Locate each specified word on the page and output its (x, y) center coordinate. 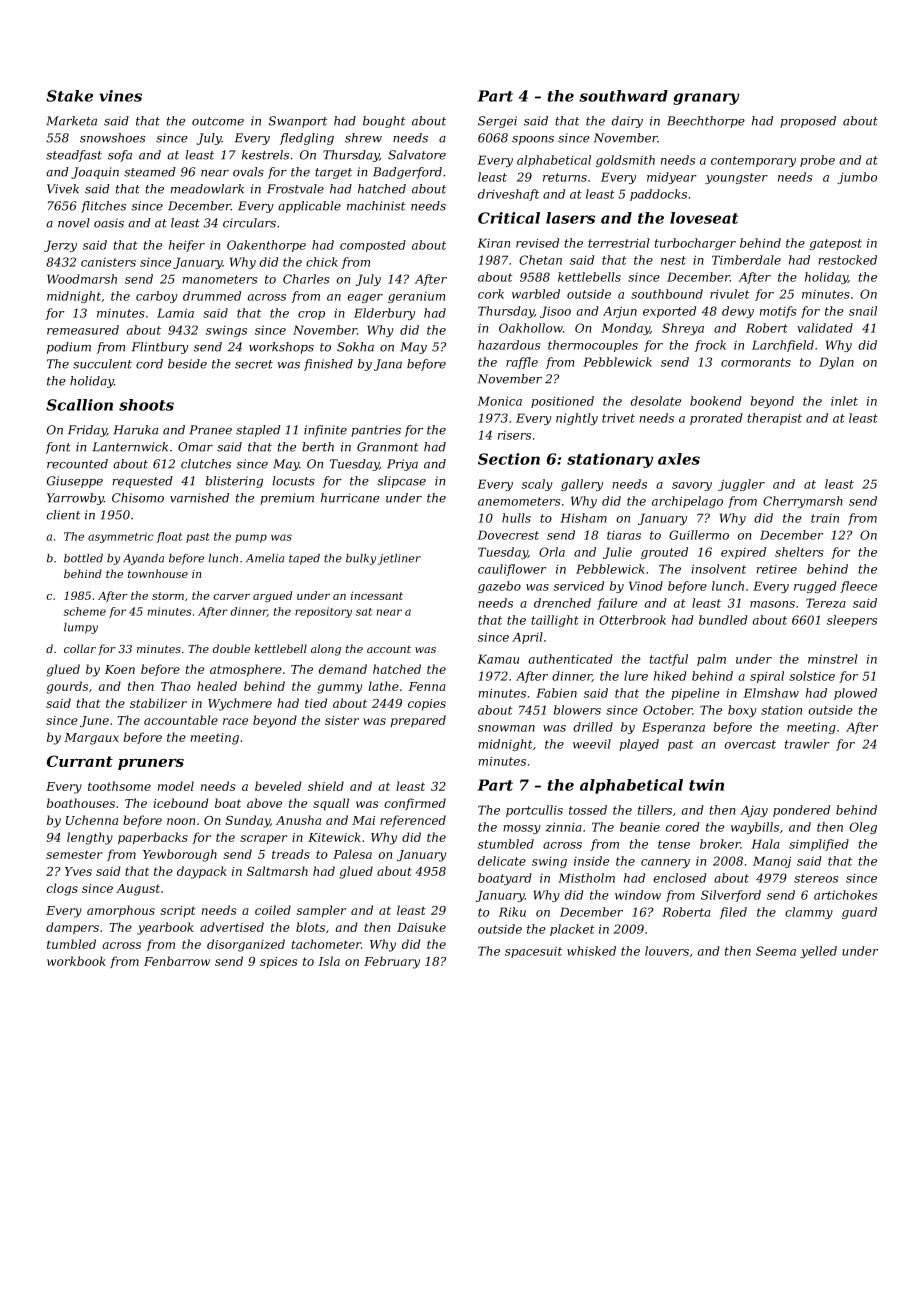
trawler (807, 744)
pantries (376, 431)
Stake (69, 96)
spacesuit (533, 952)
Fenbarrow (177, 961)
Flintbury (160, 348)
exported (669, 312)
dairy (627, 122)
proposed (808, 122)
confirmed (415, 804)
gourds (67, 687)
